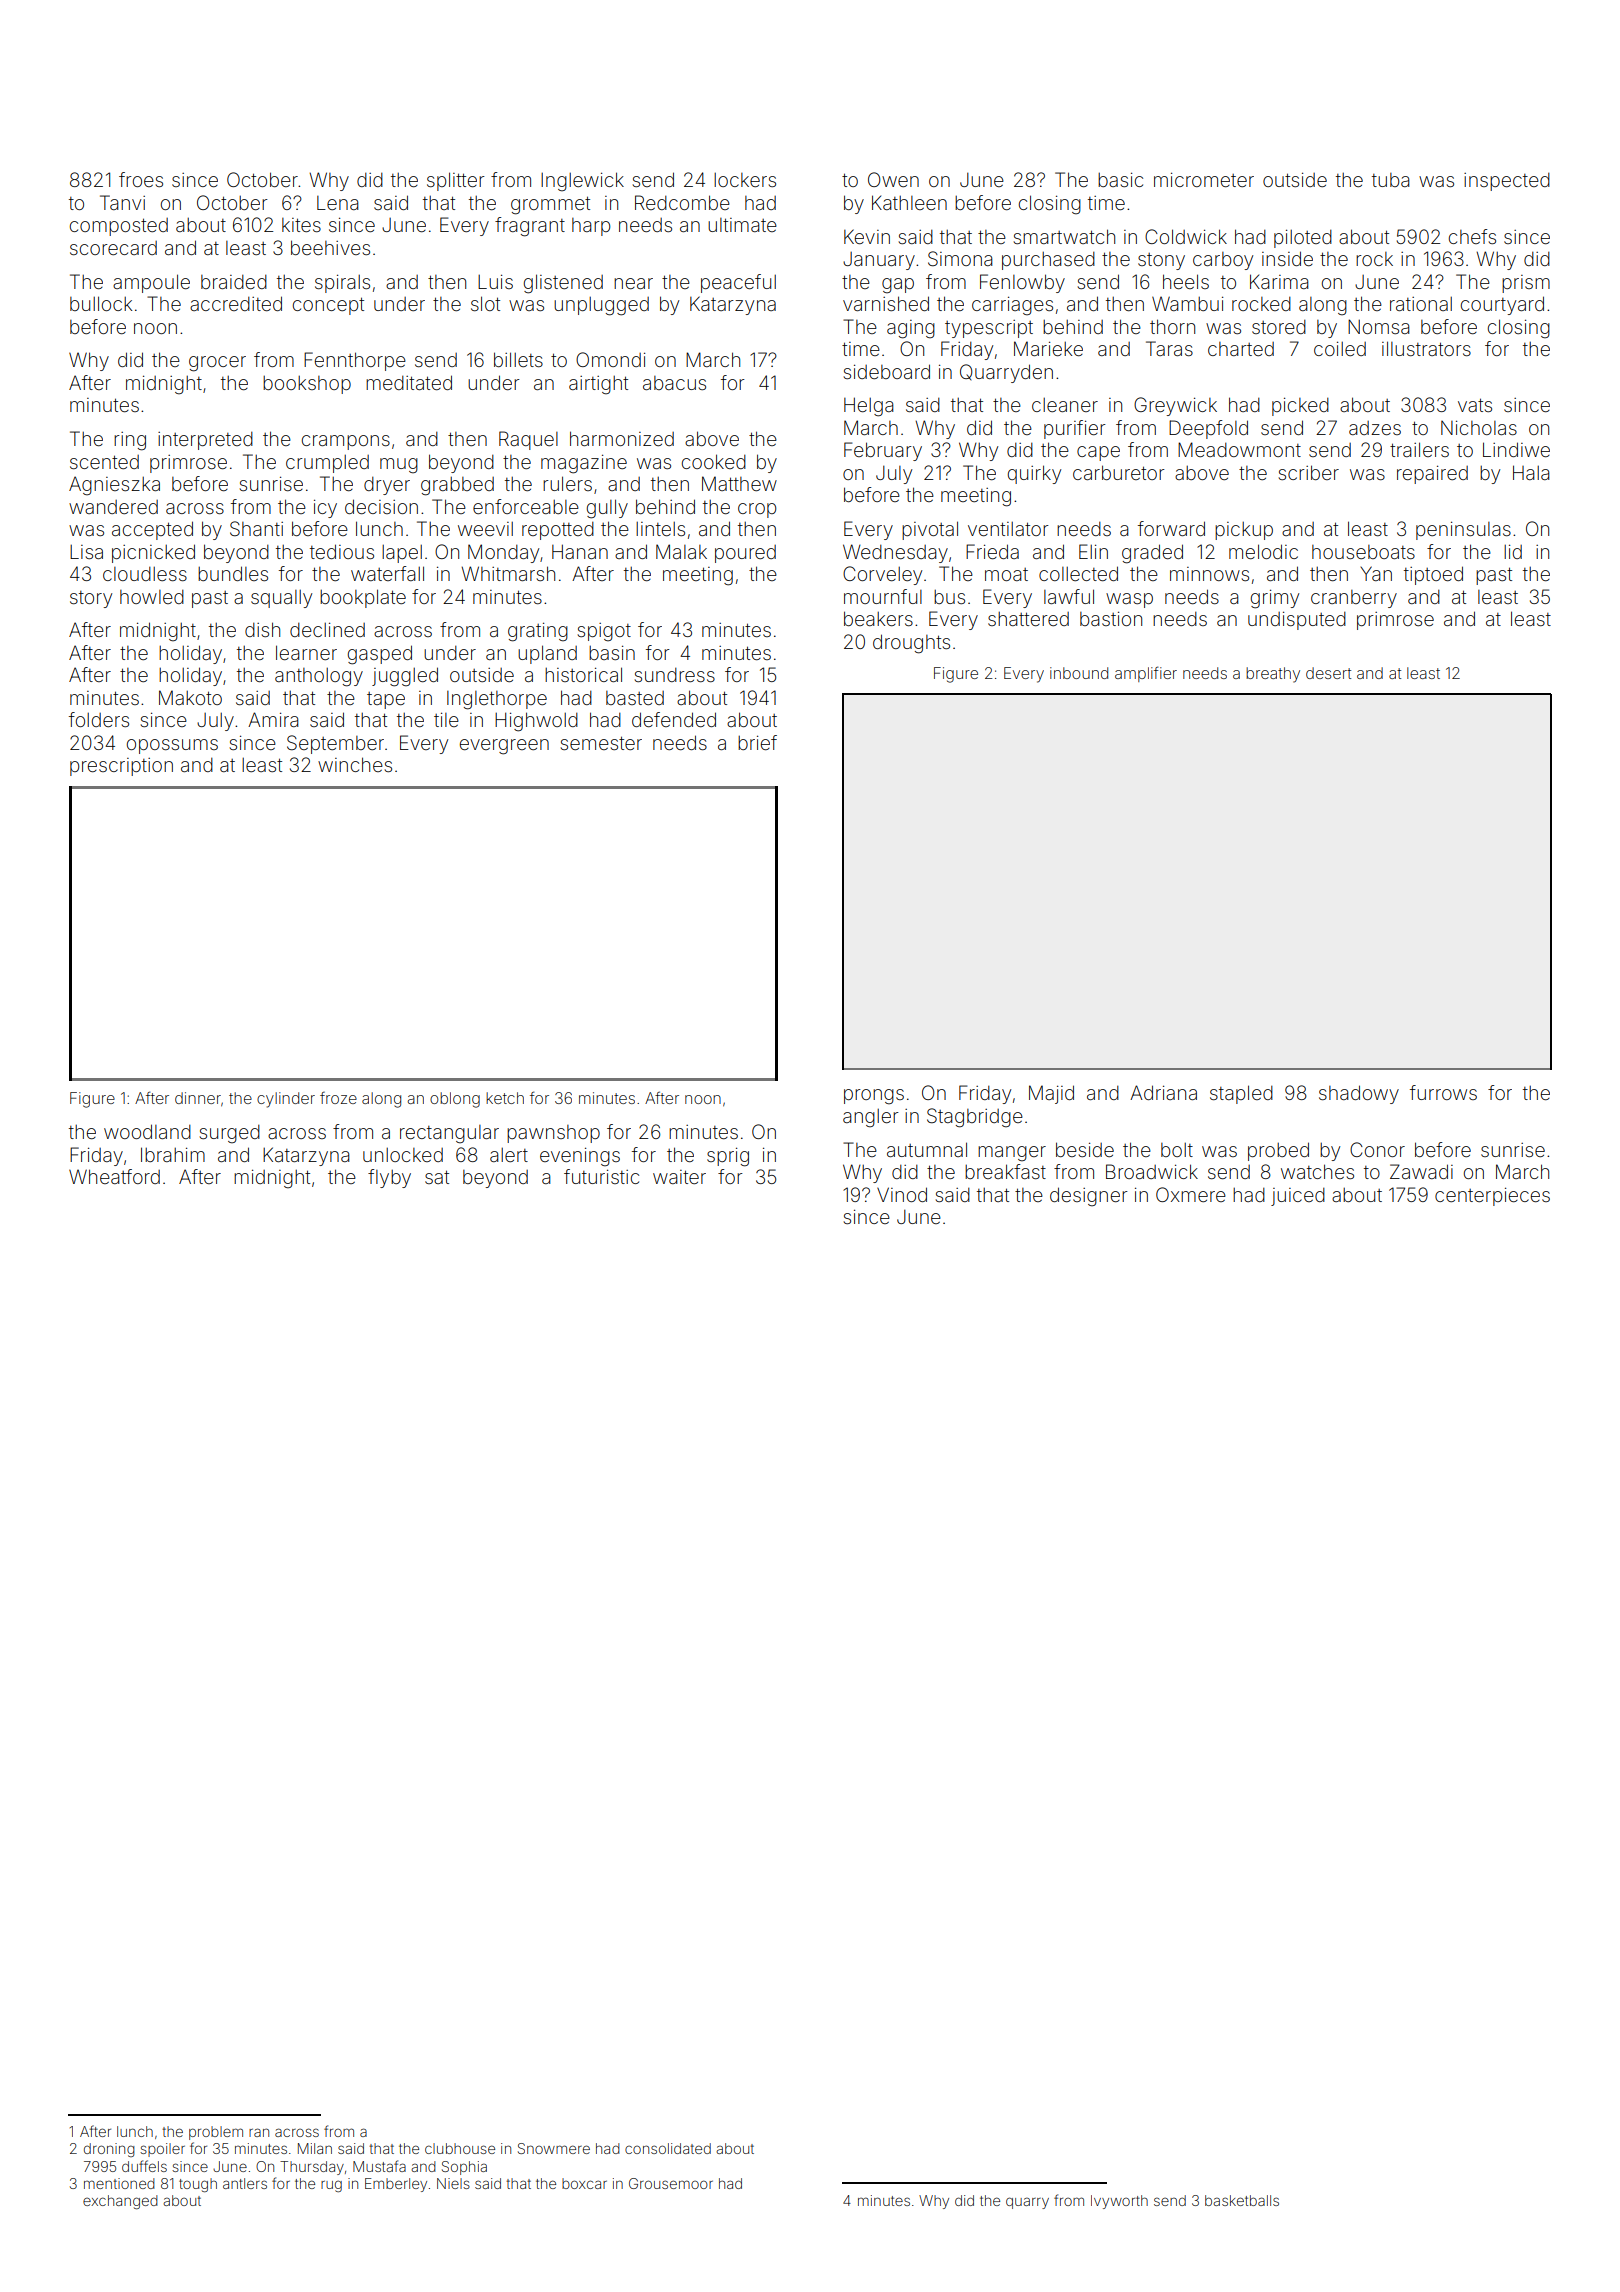 The height and width of the image is (2292, 1620). I want to click on Wheatford, so click(114, 1176).
